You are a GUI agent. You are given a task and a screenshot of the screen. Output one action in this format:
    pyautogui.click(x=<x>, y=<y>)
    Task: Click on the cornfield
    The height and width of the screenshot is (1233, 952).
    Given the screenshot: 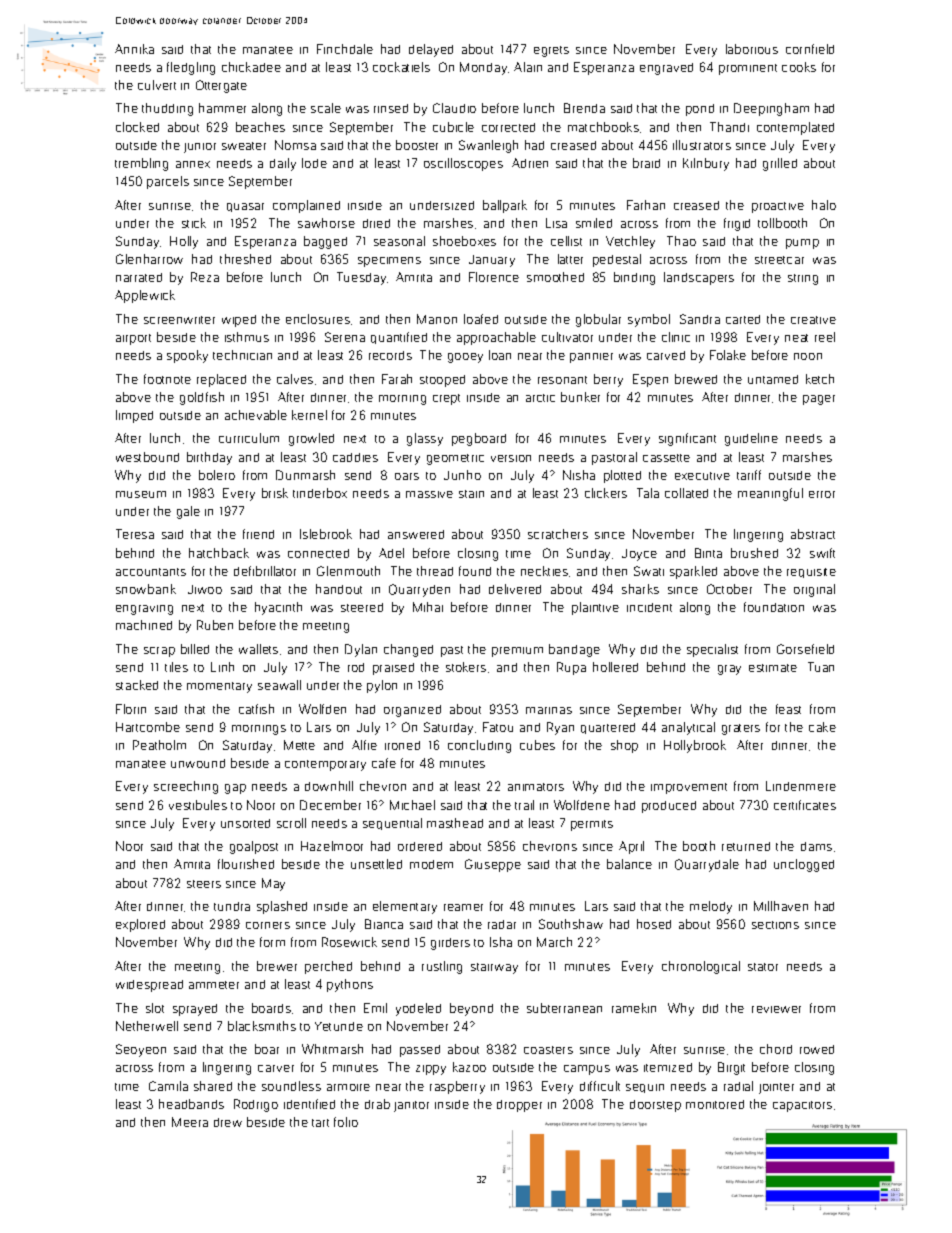 What is the action you would take?
    pyautogui.click(x=810, y=49)
